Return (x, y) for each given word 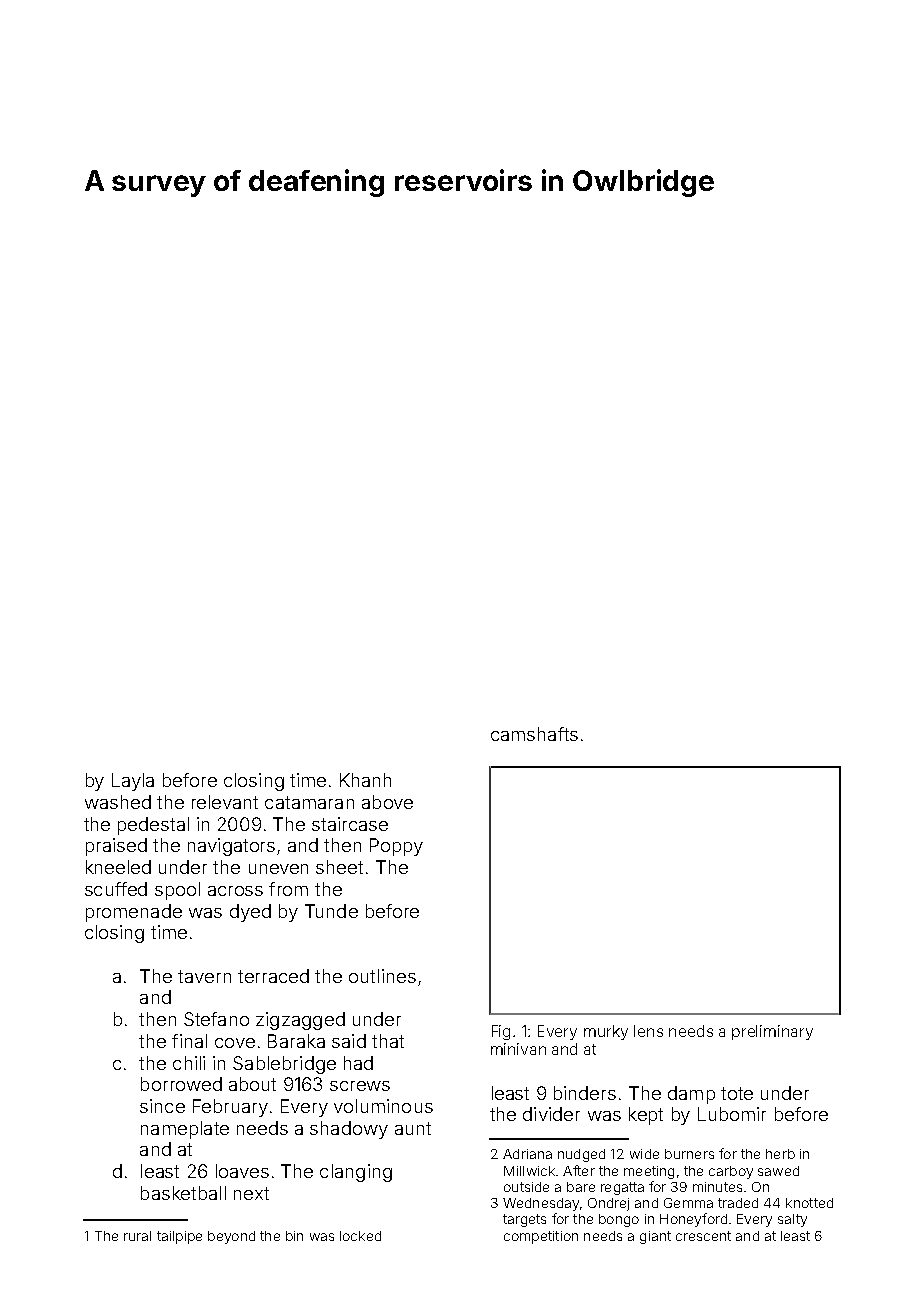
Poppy (396, 847)
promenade (134, 913)
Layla (133, 782)
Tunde (331, 911)
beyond (231, 1237)
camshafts (534, 734)
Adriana (527, 1154)
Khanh (365, 780)
